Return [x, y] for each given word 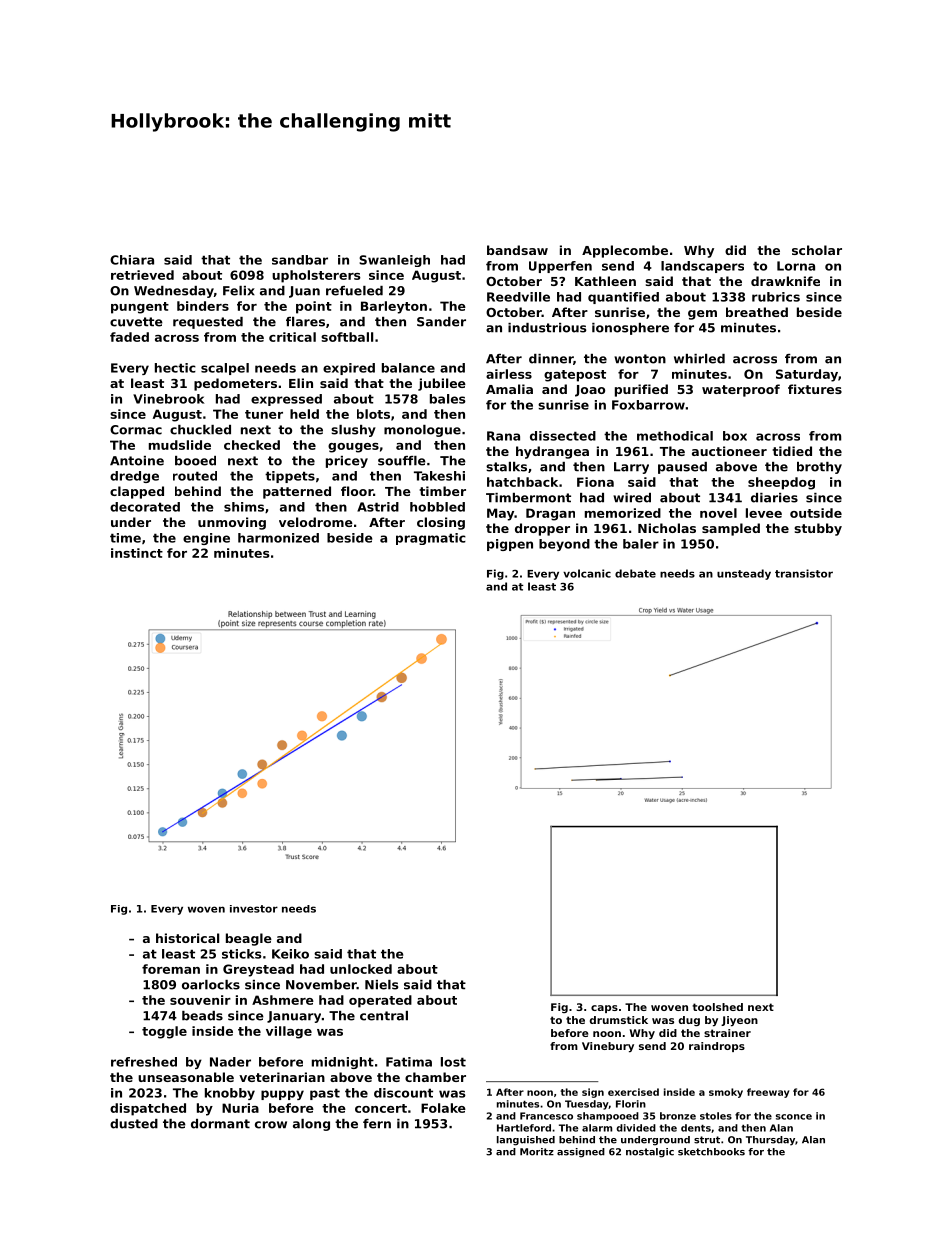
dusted [134, 1124]
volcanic [587, 573]
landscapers [702, 267]
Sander [441, 322]
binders [203, 306]
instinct [137, 553]
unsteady [744, 574]
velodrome [316, 522]
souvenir [200, 1000]
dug [689, 1021]
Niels [381, 985]
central [384, 1016]
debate [635, 573]
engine [206, 539]
